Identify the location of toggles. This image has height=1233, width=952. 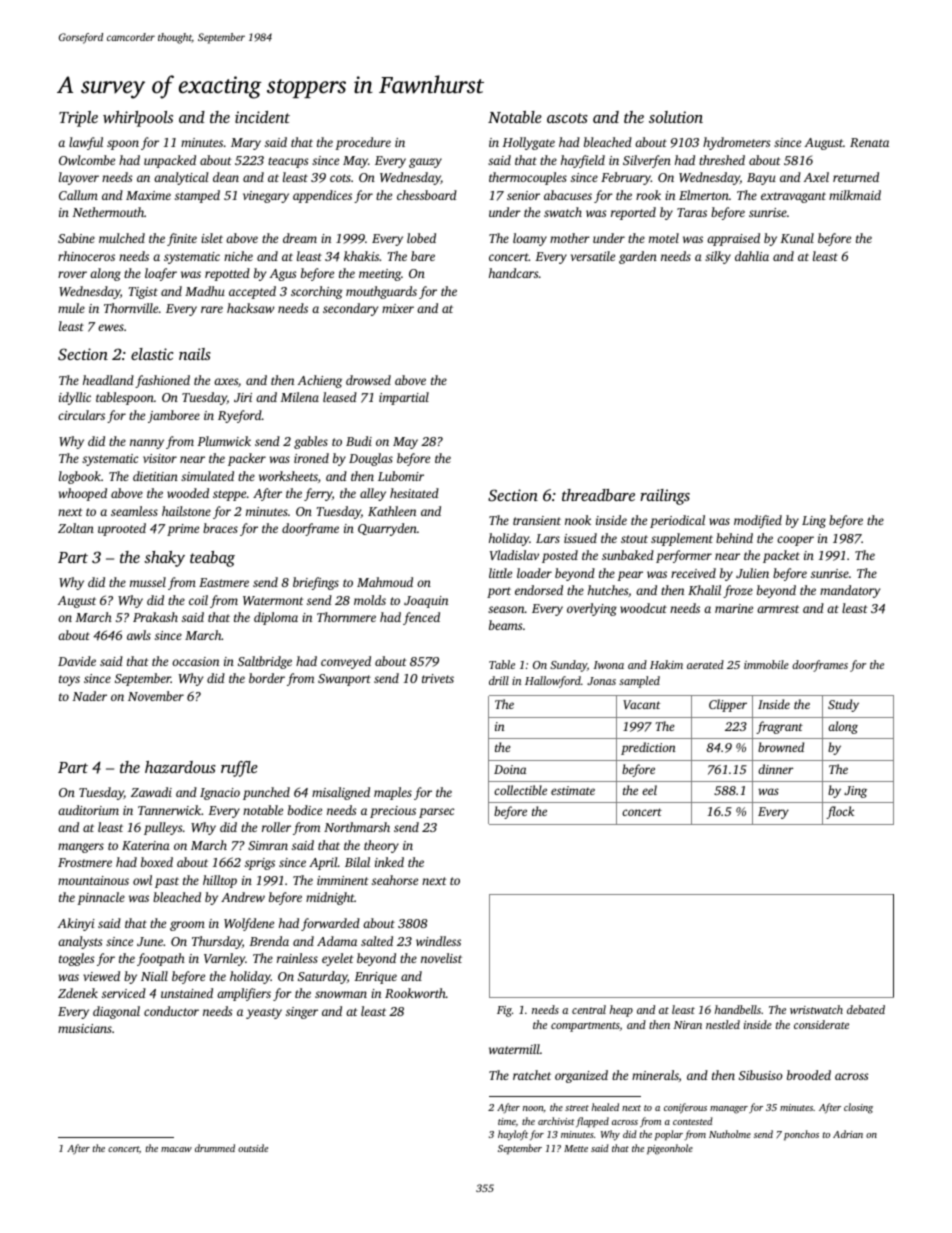
(76, 959).
